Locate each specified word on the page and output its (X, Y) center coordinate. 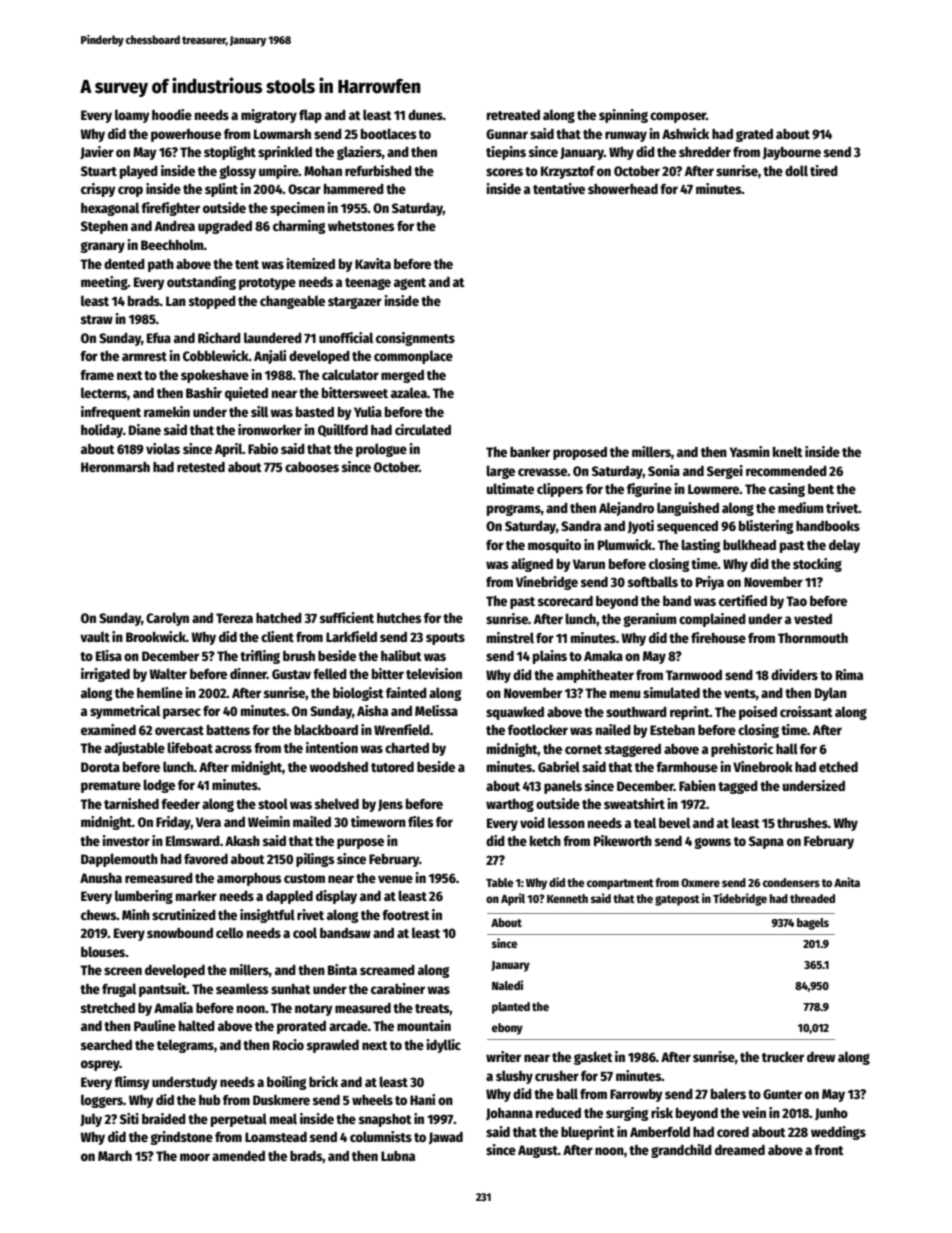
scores (504, 172)
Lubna (398, 1156)
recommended (786, 471)
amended (238, 1156)
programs (514, 510)
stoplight (230, 153)
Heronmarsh (115, 467)
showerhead (623, 189)
